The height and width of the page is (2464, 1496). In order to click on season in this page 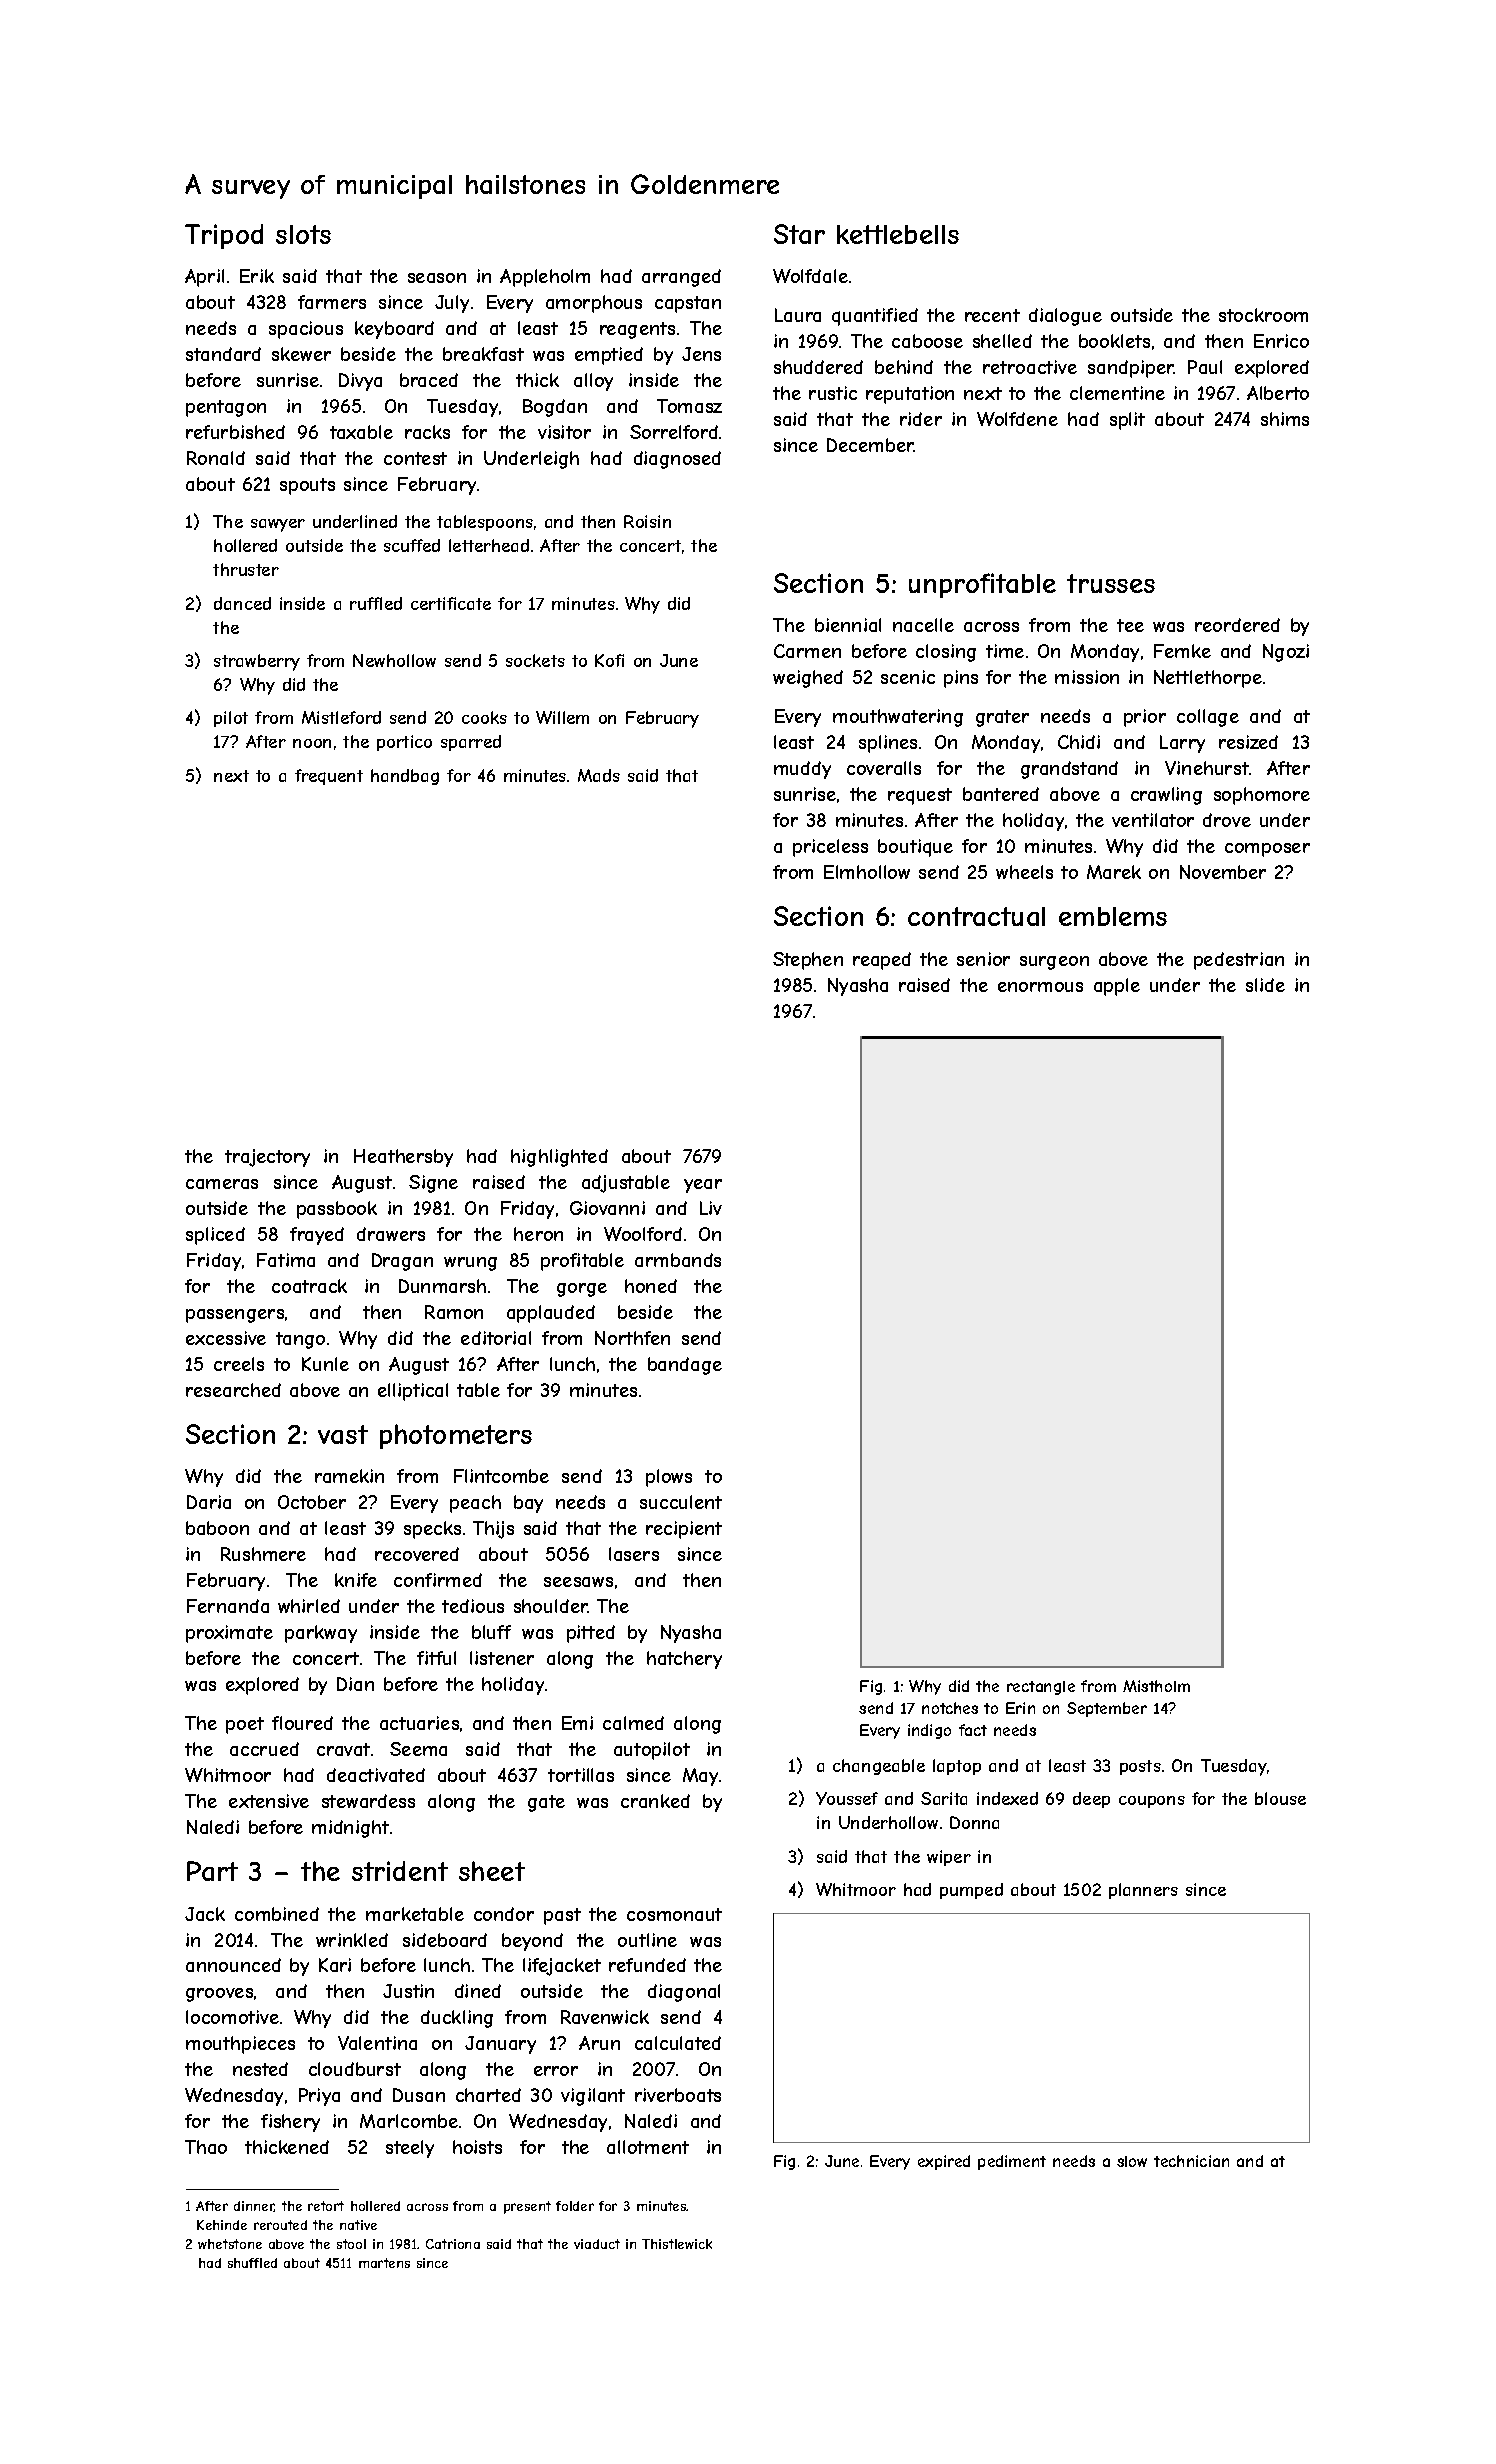, I will do `click(437, 278)`.
